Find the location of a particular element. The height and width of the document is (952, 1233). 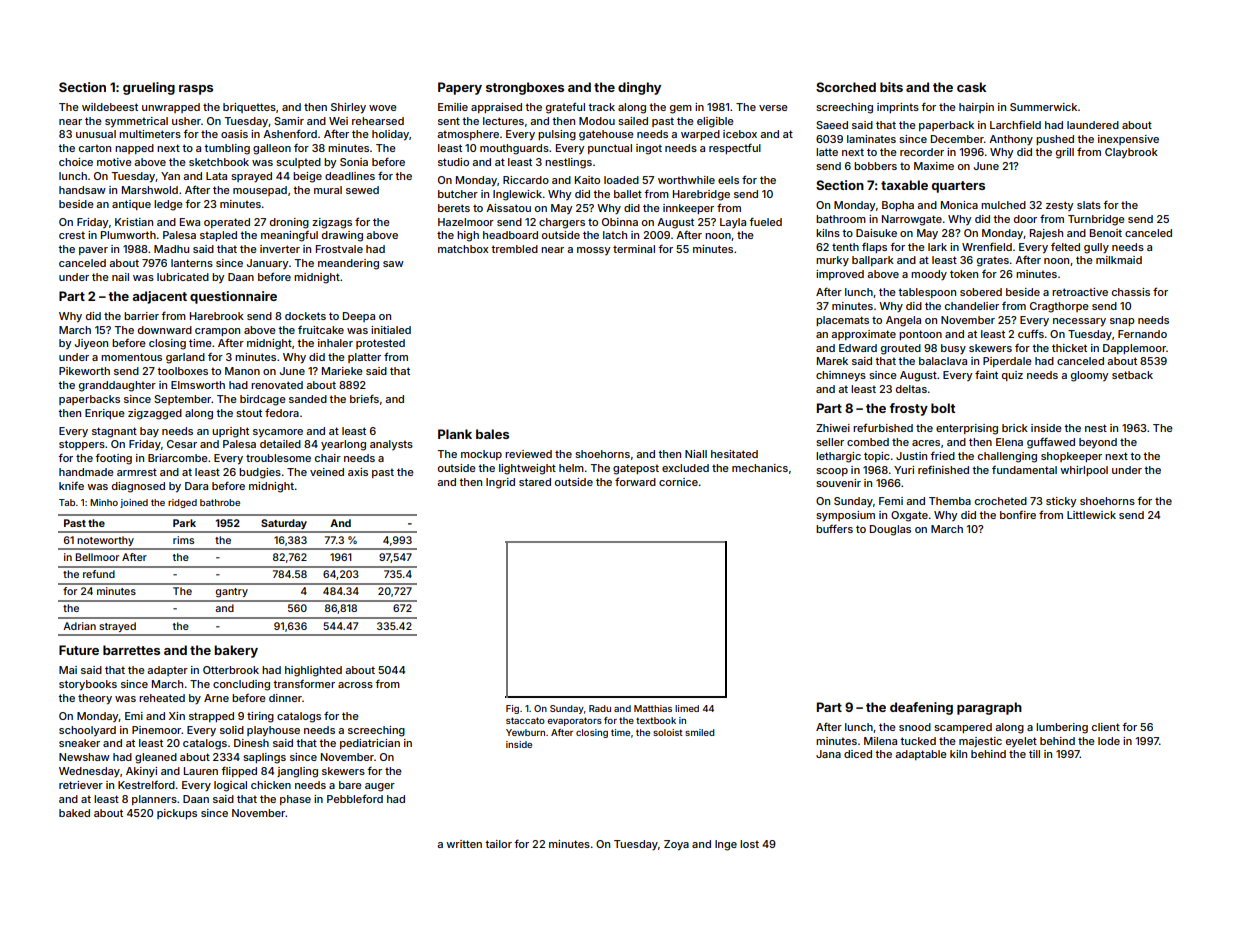

pickups is located at coordinates (177, 814).
